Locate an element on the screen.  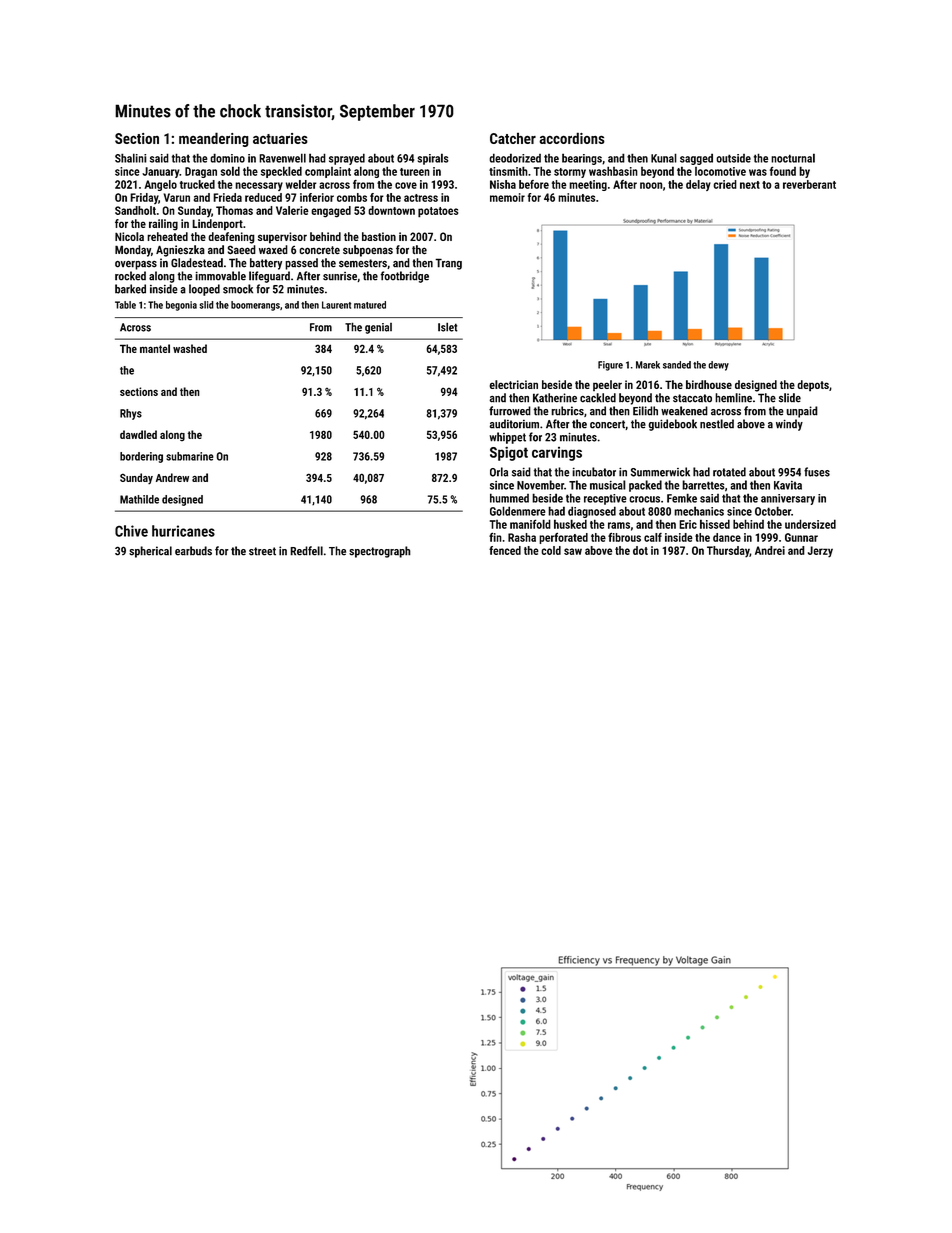
fenced is located at coordinates (505, 550).
